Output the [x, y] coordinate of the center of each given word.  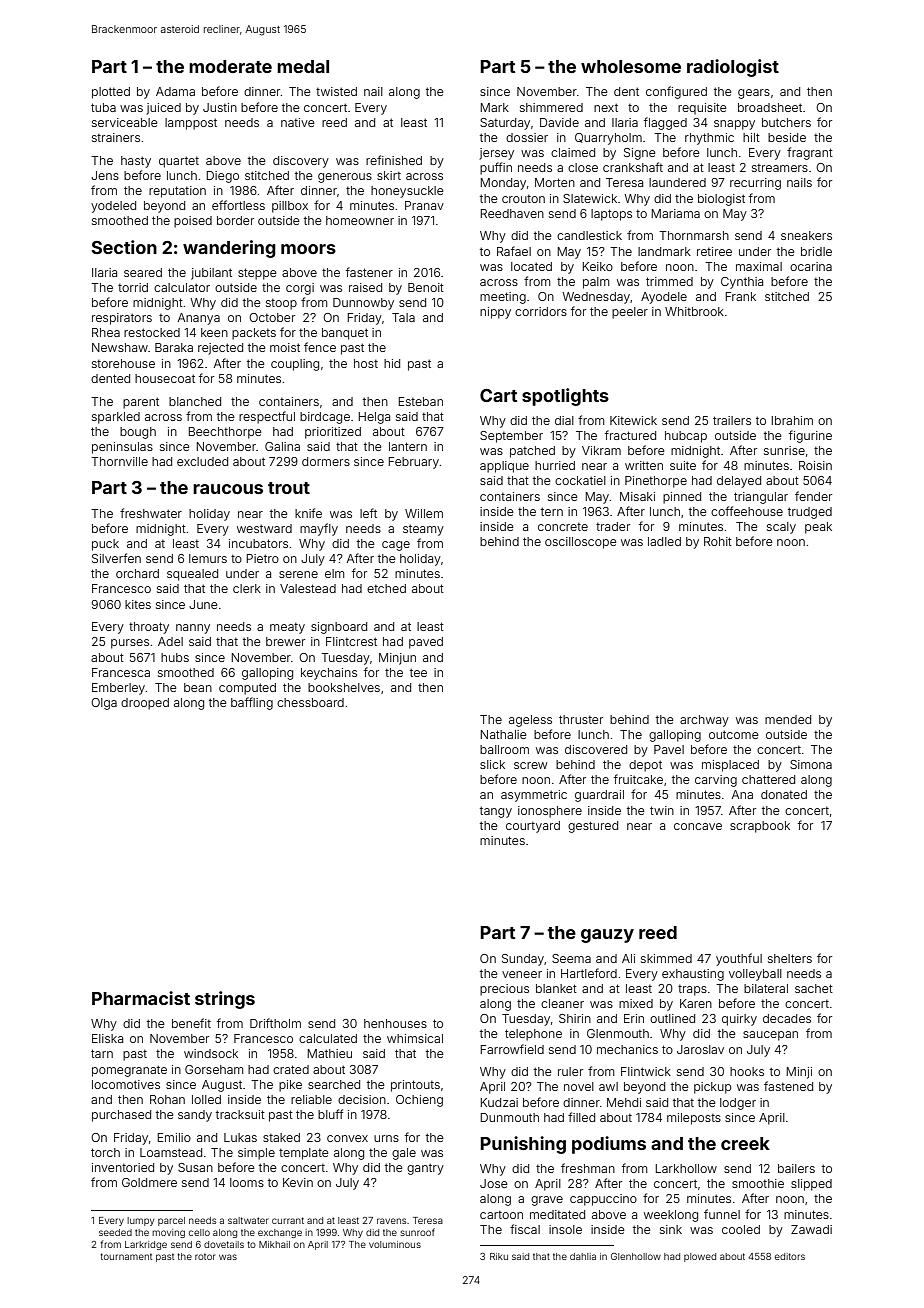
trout [289, 488]
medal [303, 66]
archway [704, 721]
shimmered [551, 107]
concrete [563, 527]
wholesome [631, 66]
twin [662, 810]
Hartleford [589, 973]
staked [281, 1137]
